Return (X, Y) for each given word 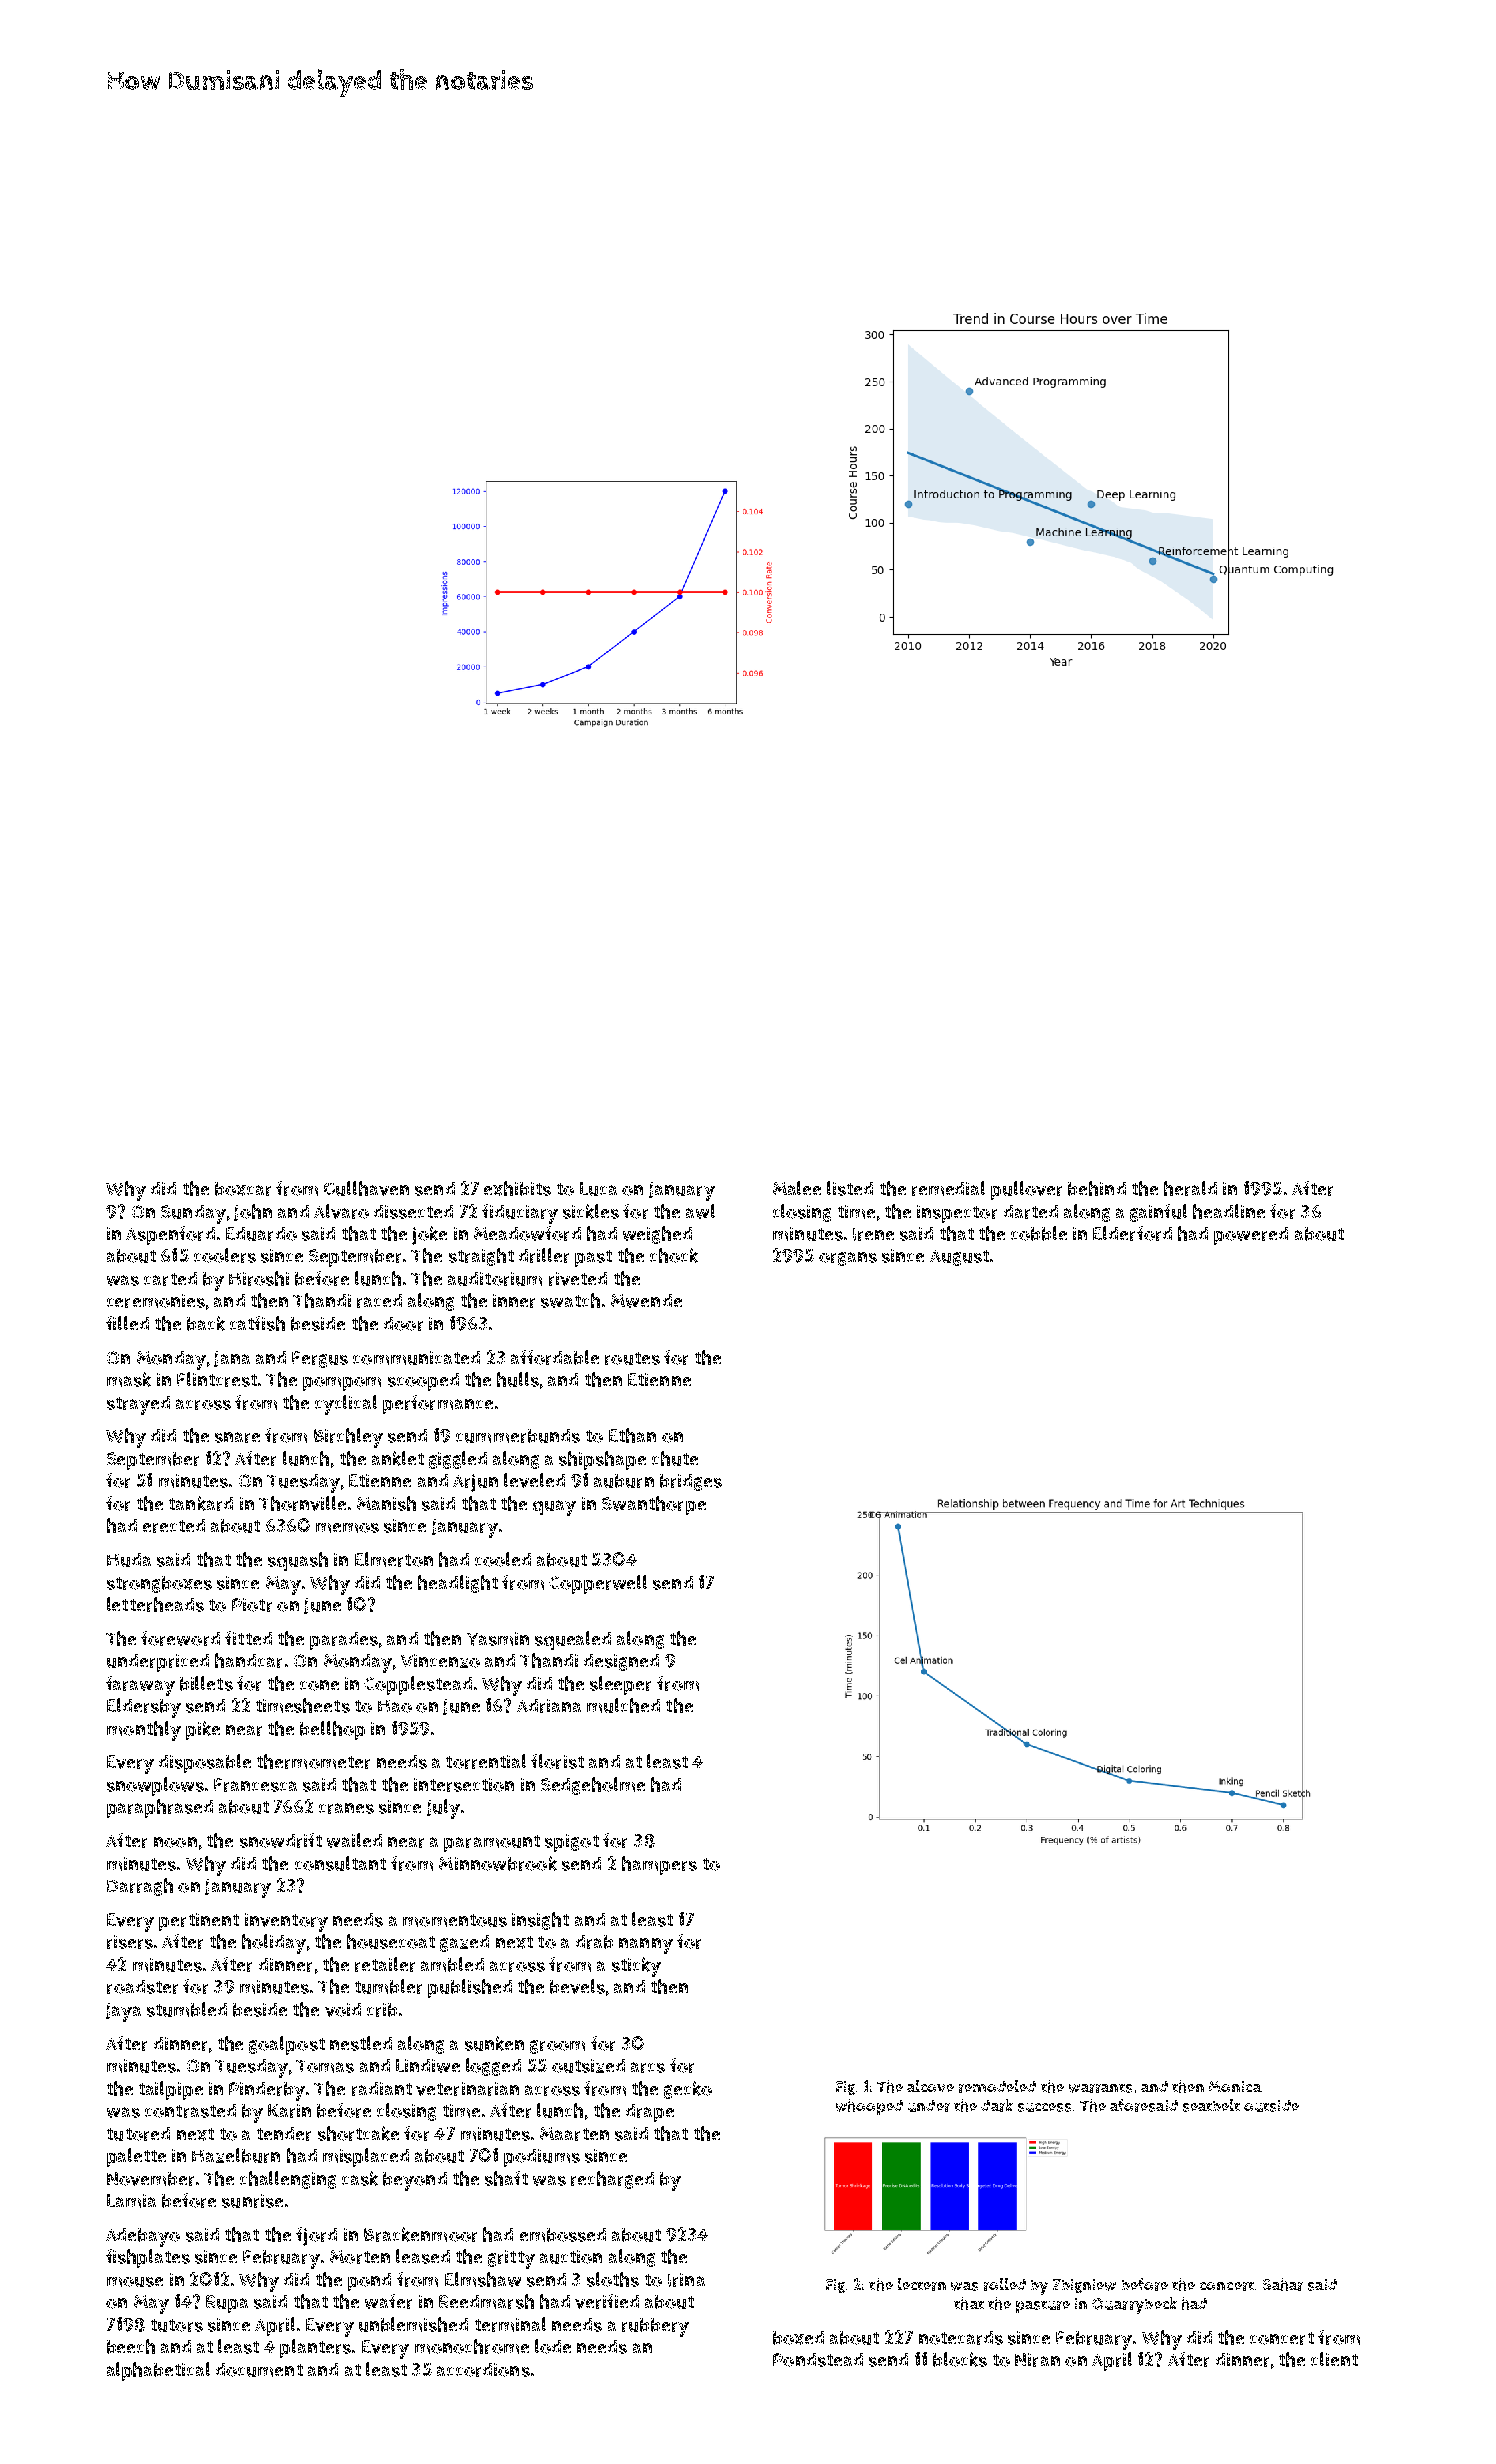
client (1334, 2359)
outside (1271, 2106)
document (259, 2370)
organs (848, 1259)
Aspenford (170, 1235)
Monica (1235, 2086)
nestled (361, 2043)
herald (1190, 1188)
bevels (577, 1986)
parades (344, 1641)
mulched (623, 1705)
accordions (483, 2370)
